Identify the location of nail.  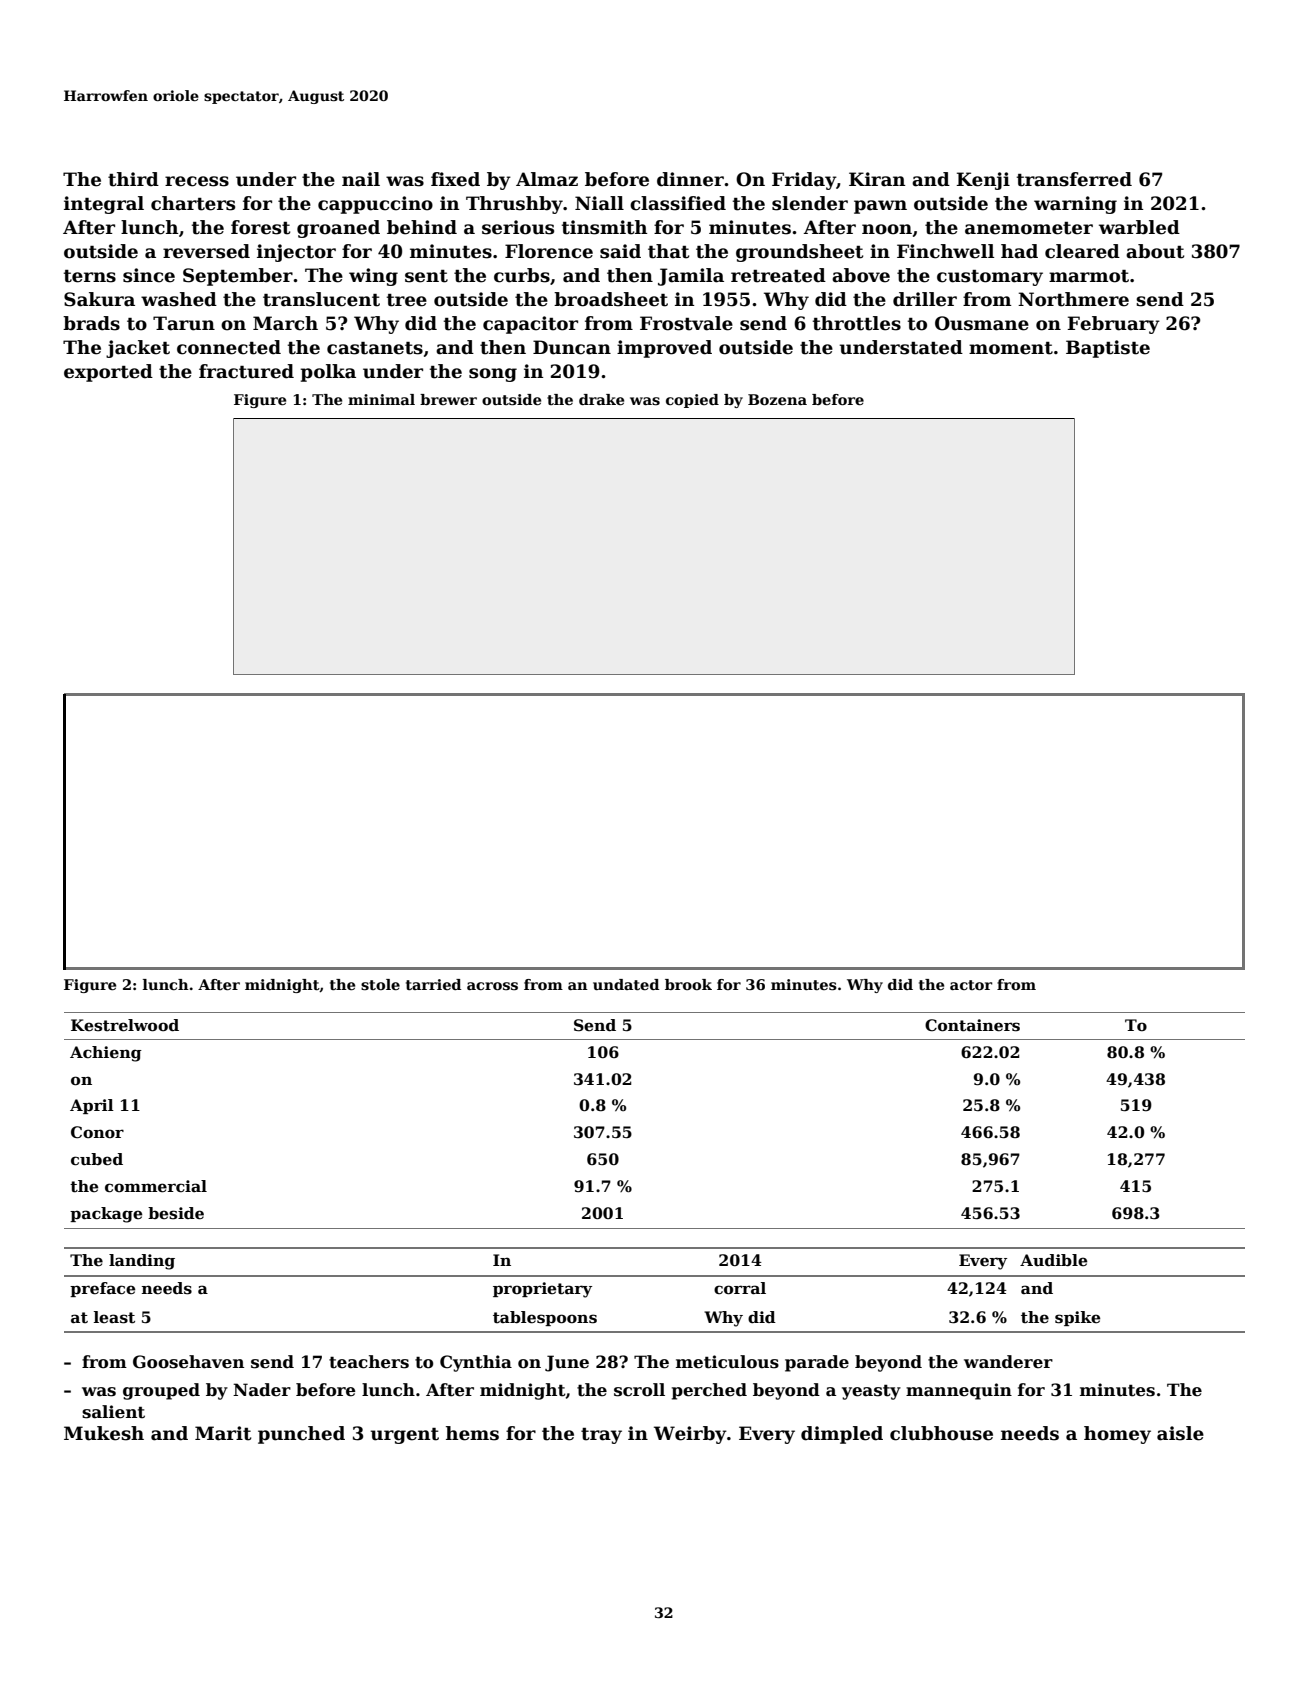
(361, 179).
